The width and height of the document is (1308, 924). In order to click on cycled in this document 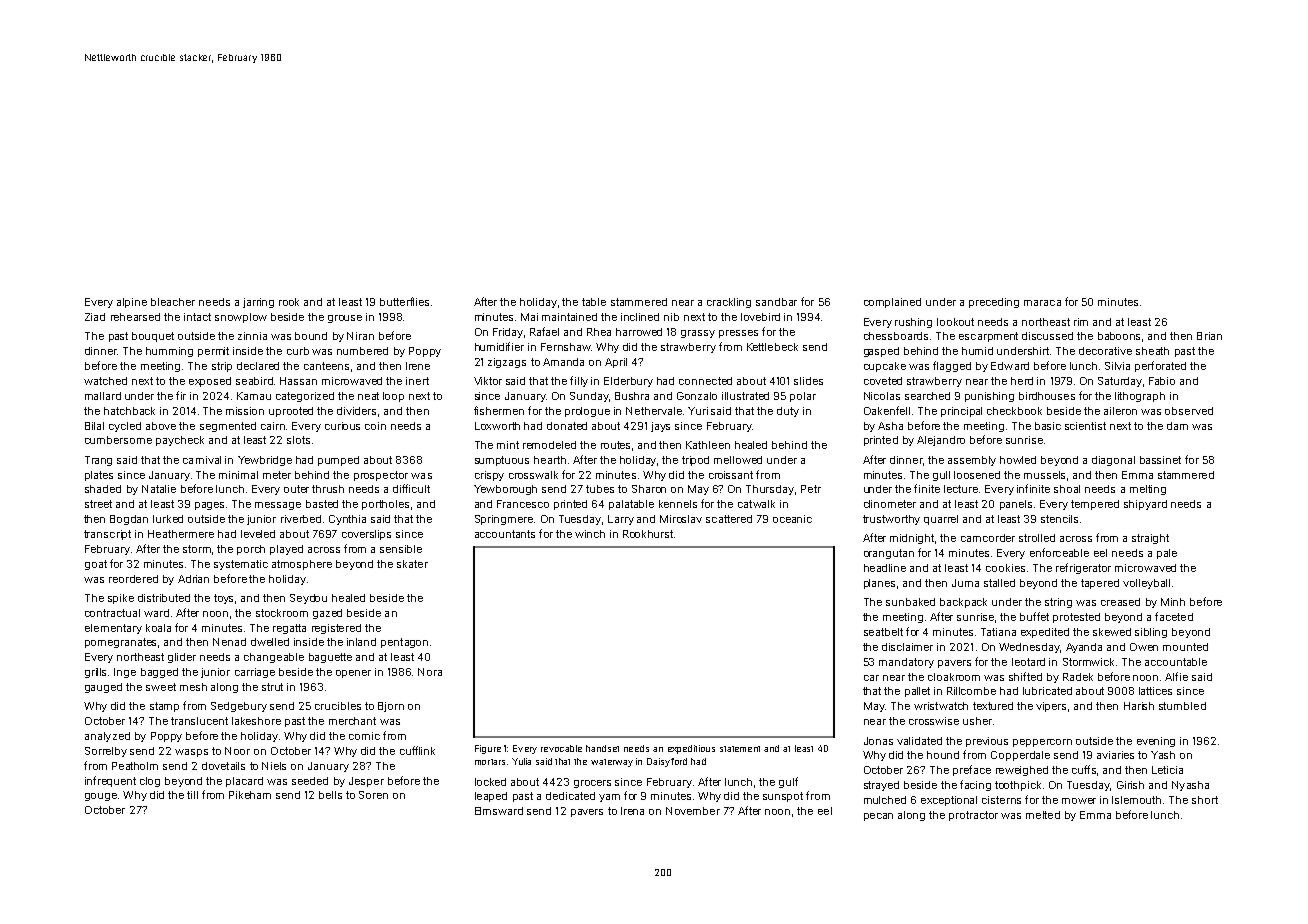, I will do `click(125, 427)`.
